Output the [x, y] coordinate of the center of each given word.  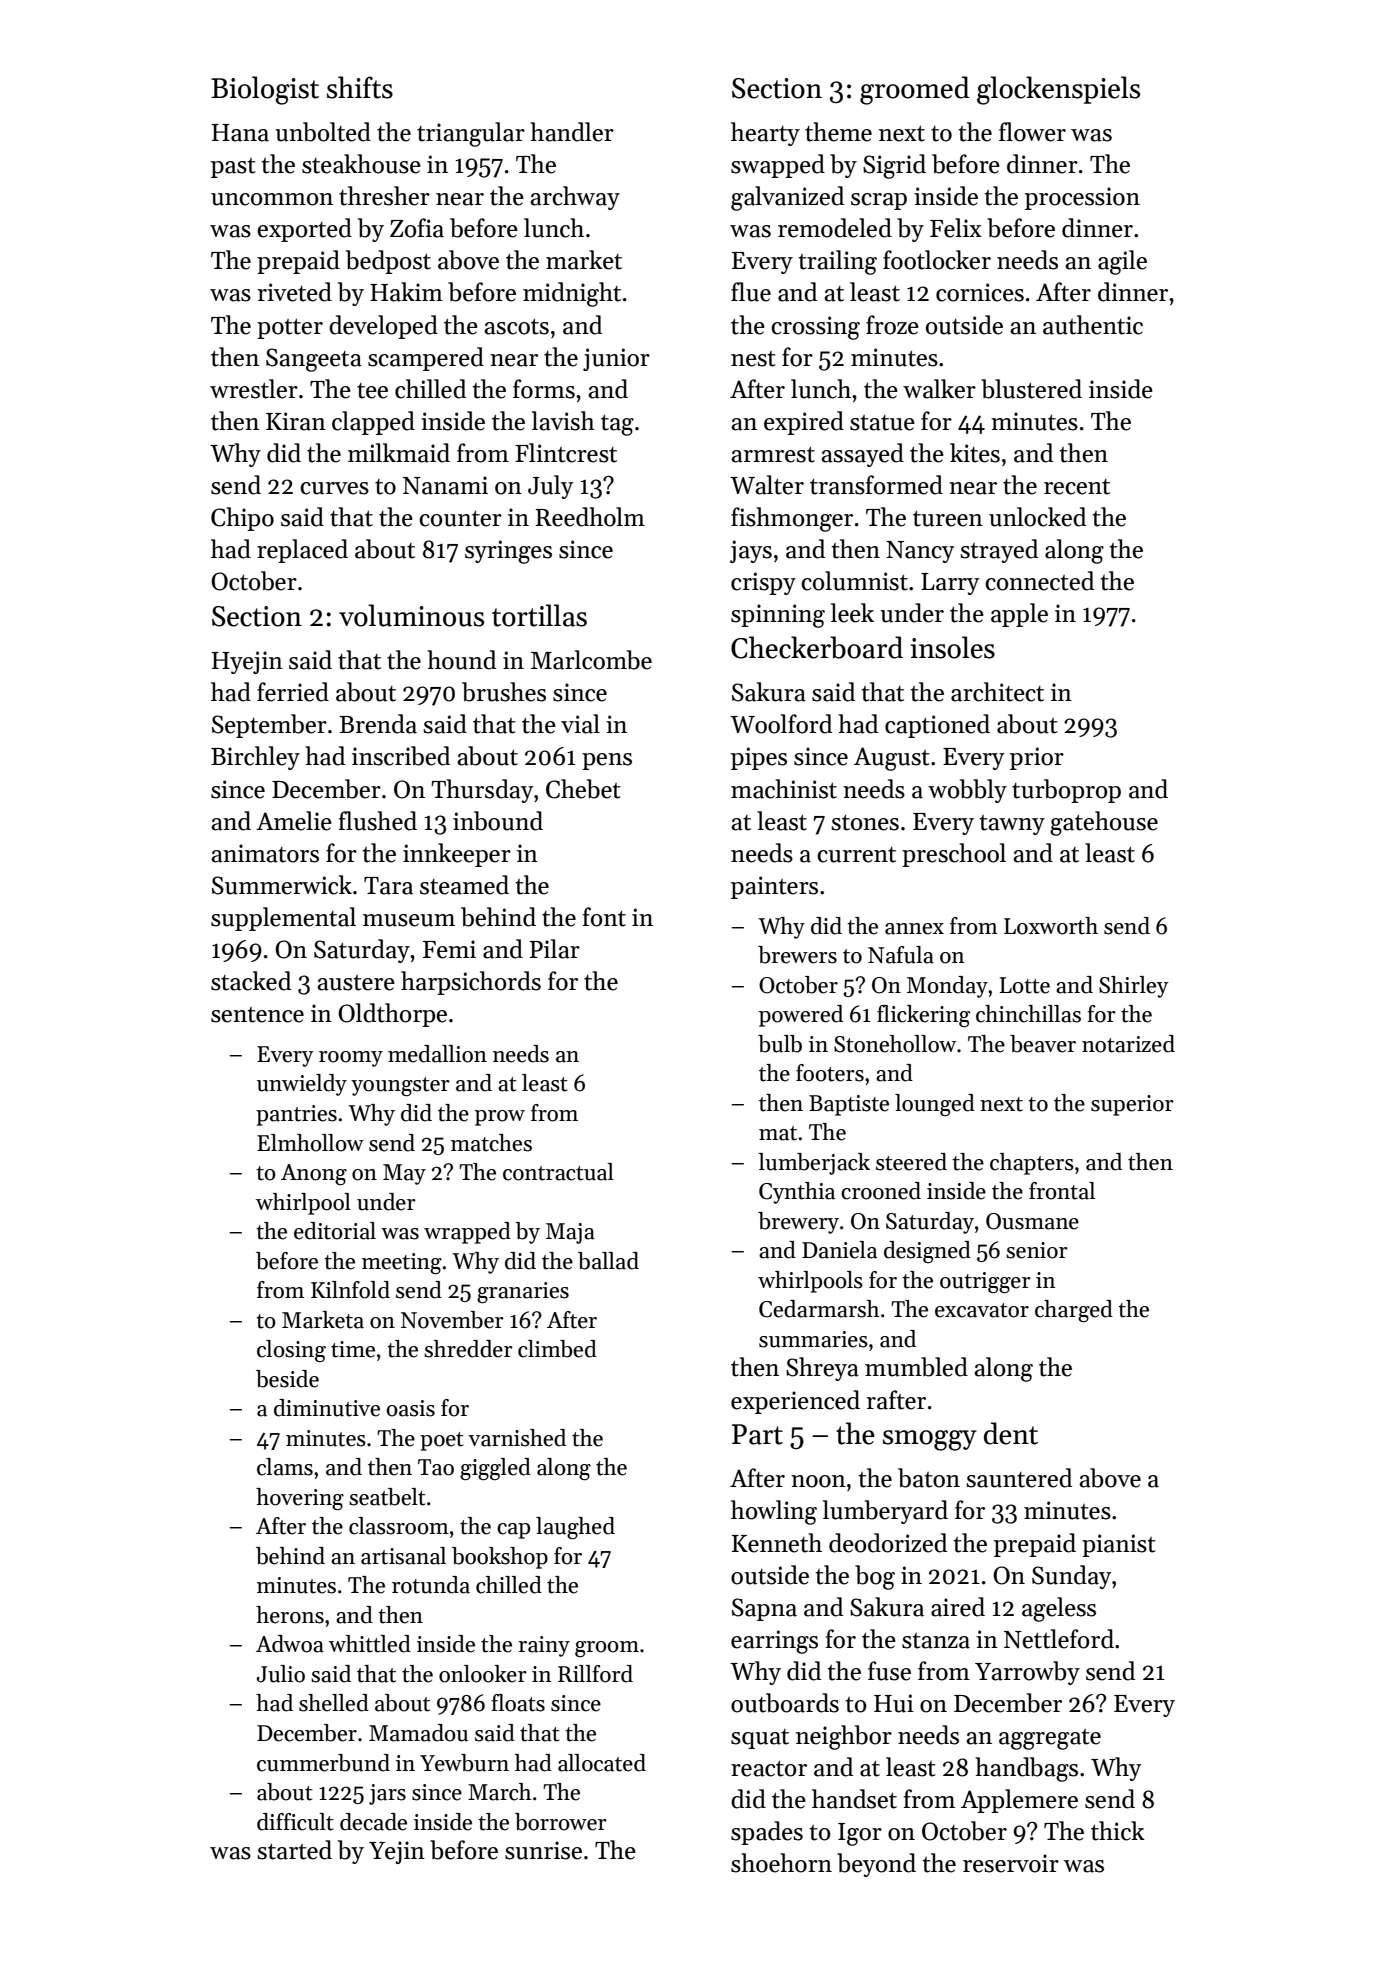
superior [1132, 1105]
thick [1118, 1831]
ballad [608, 1261]
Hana [240, 133]
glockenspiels [1058, 90]
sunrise [543, 1850]
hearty [765, 134]
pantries [296, 1115]
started [294, 1850]
